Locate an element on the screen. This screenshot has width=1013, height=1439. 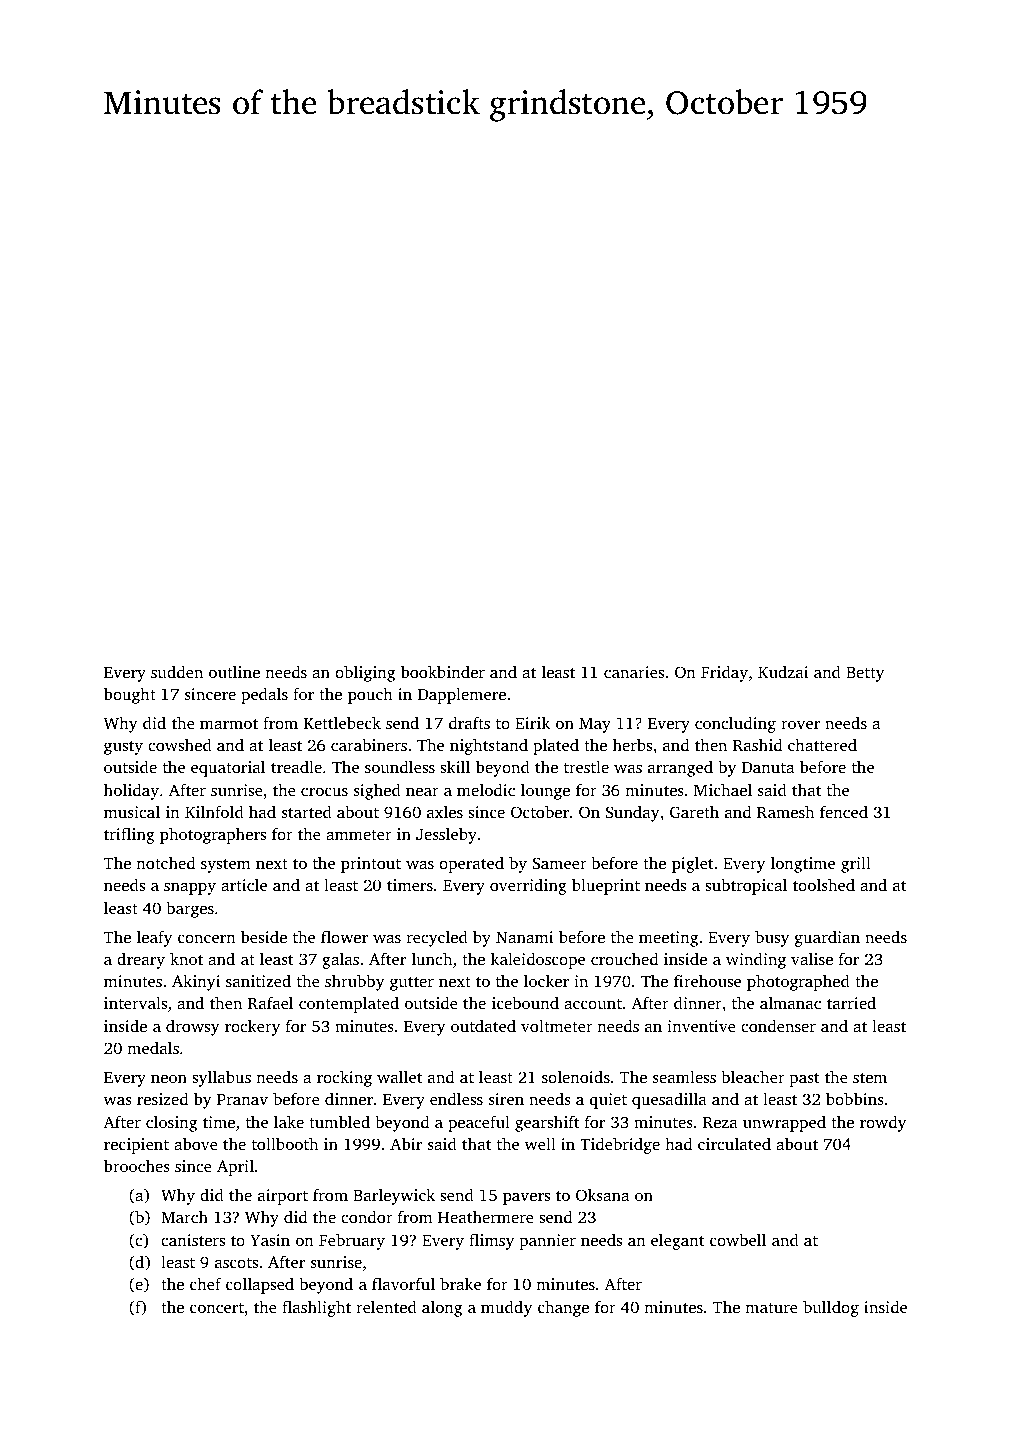
rowdy is located at coordinates (883, 1123).
